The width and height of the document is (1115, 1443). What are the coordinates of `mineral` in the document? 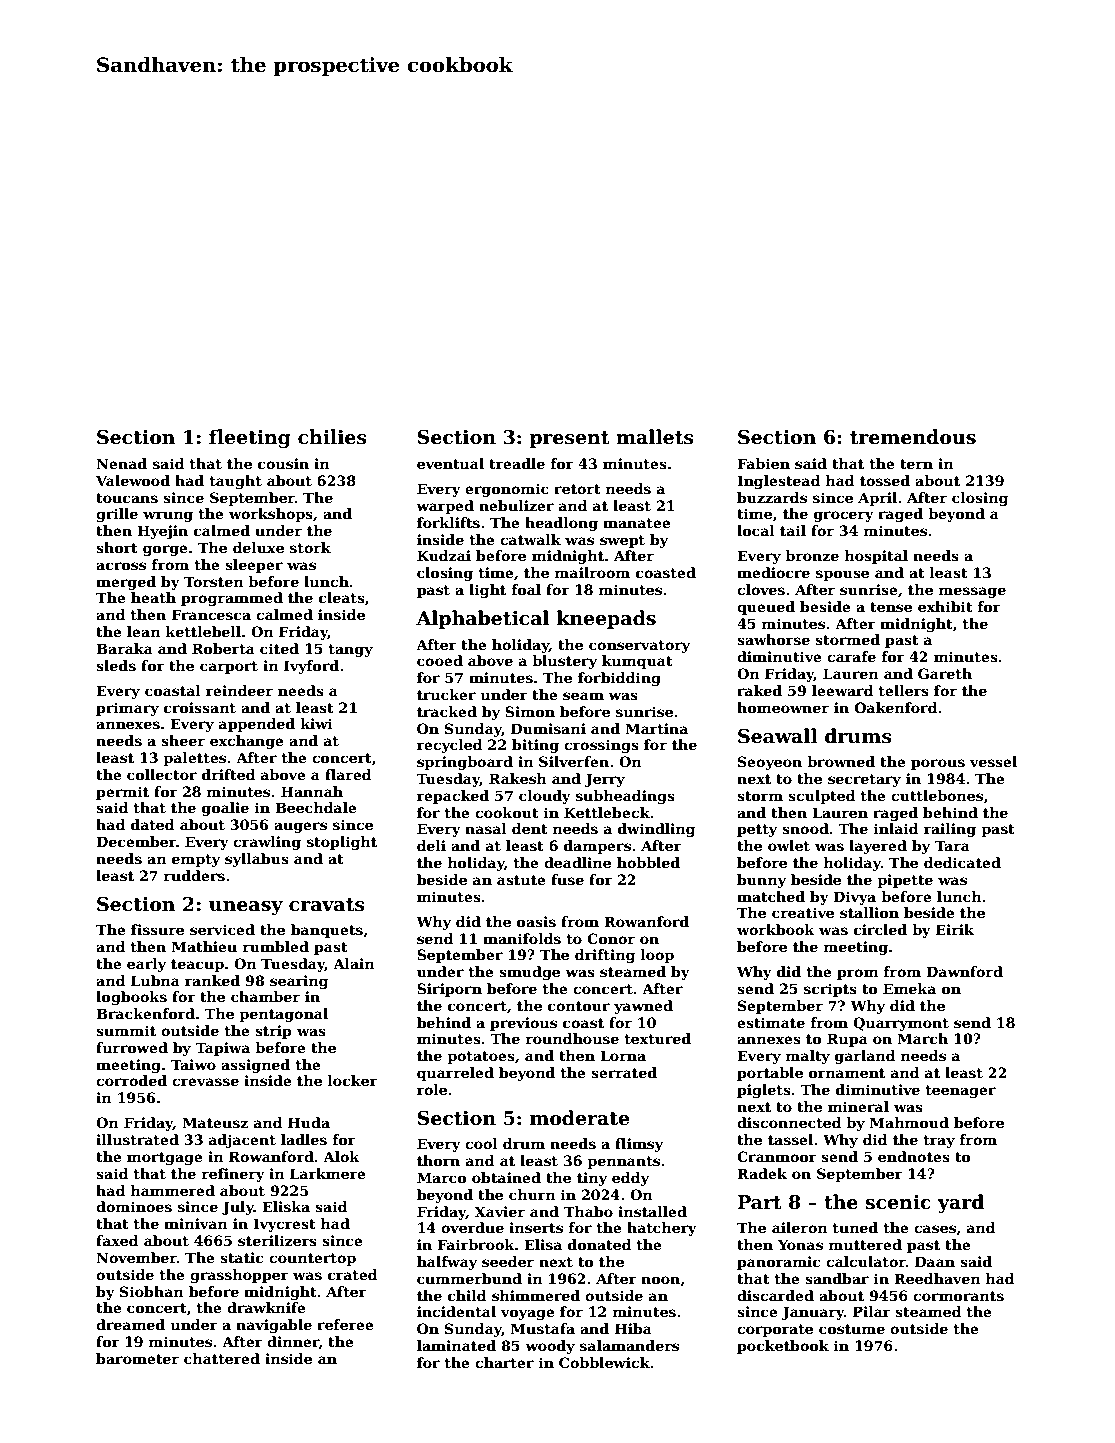 It's located at (858, 1106).
